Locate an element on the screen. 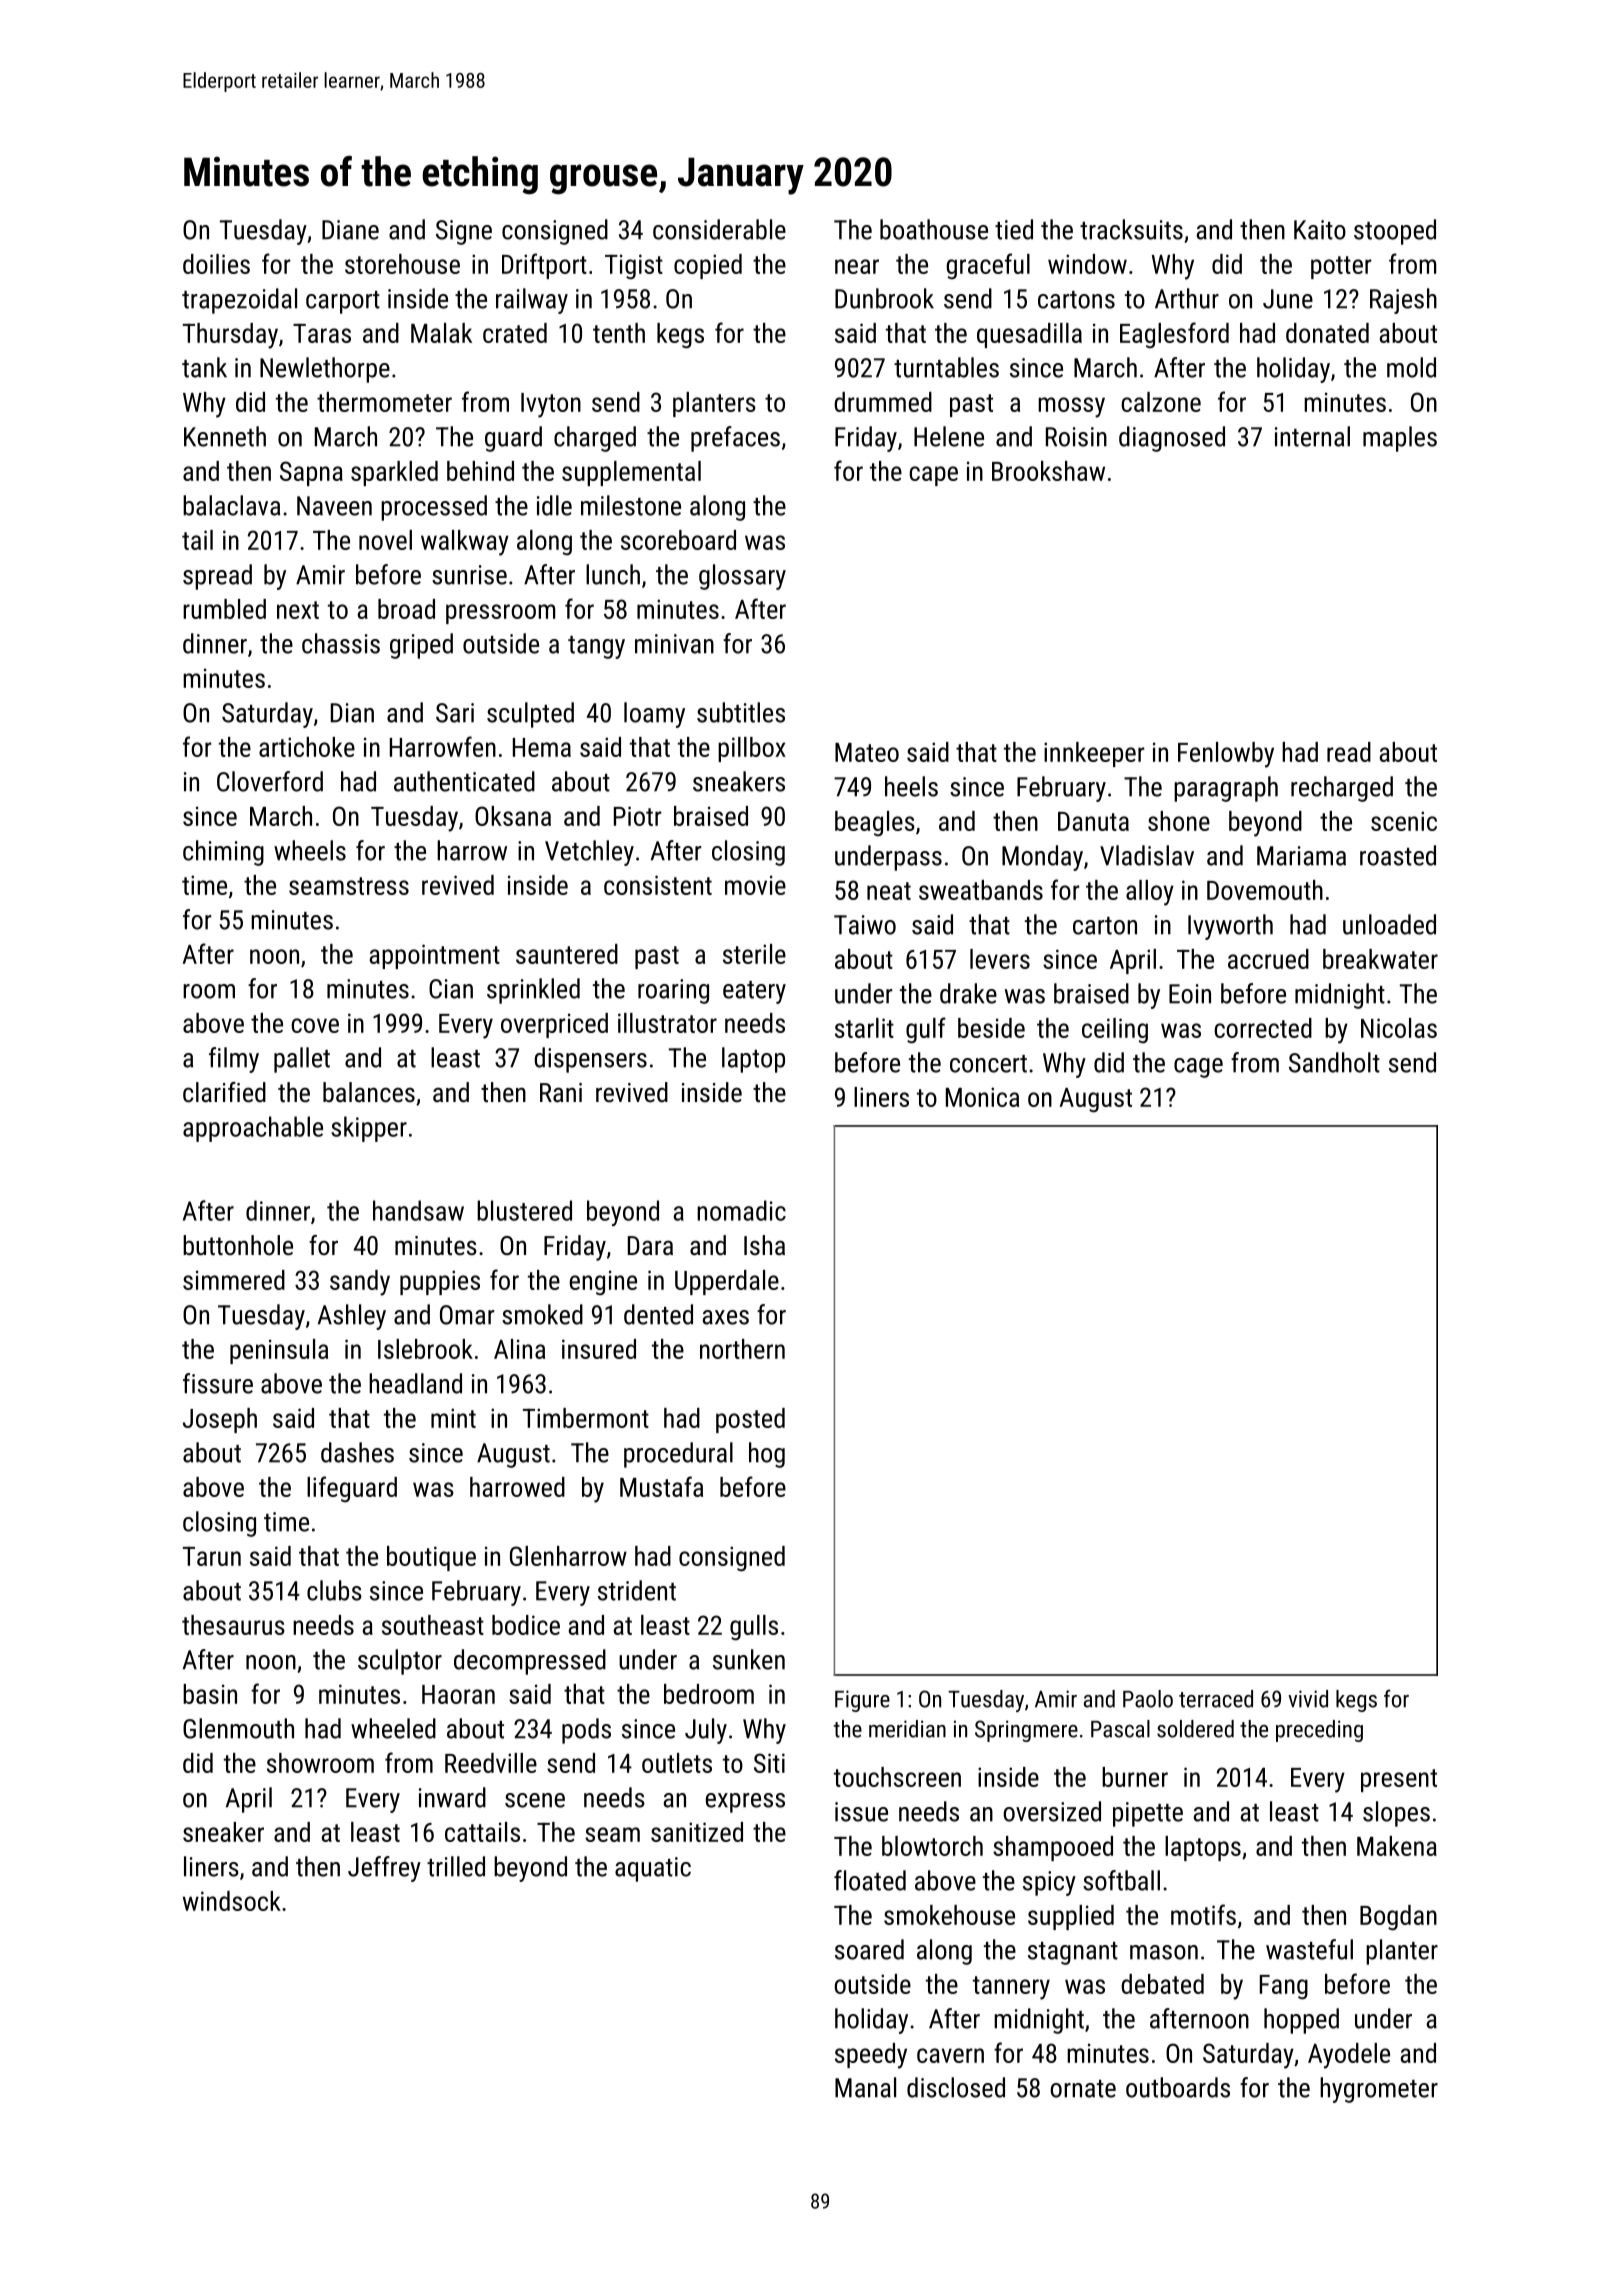 Image resolution: width=1620 pixels, height=2292 pixels. terraced is located at coordinates (1216, 1699).
